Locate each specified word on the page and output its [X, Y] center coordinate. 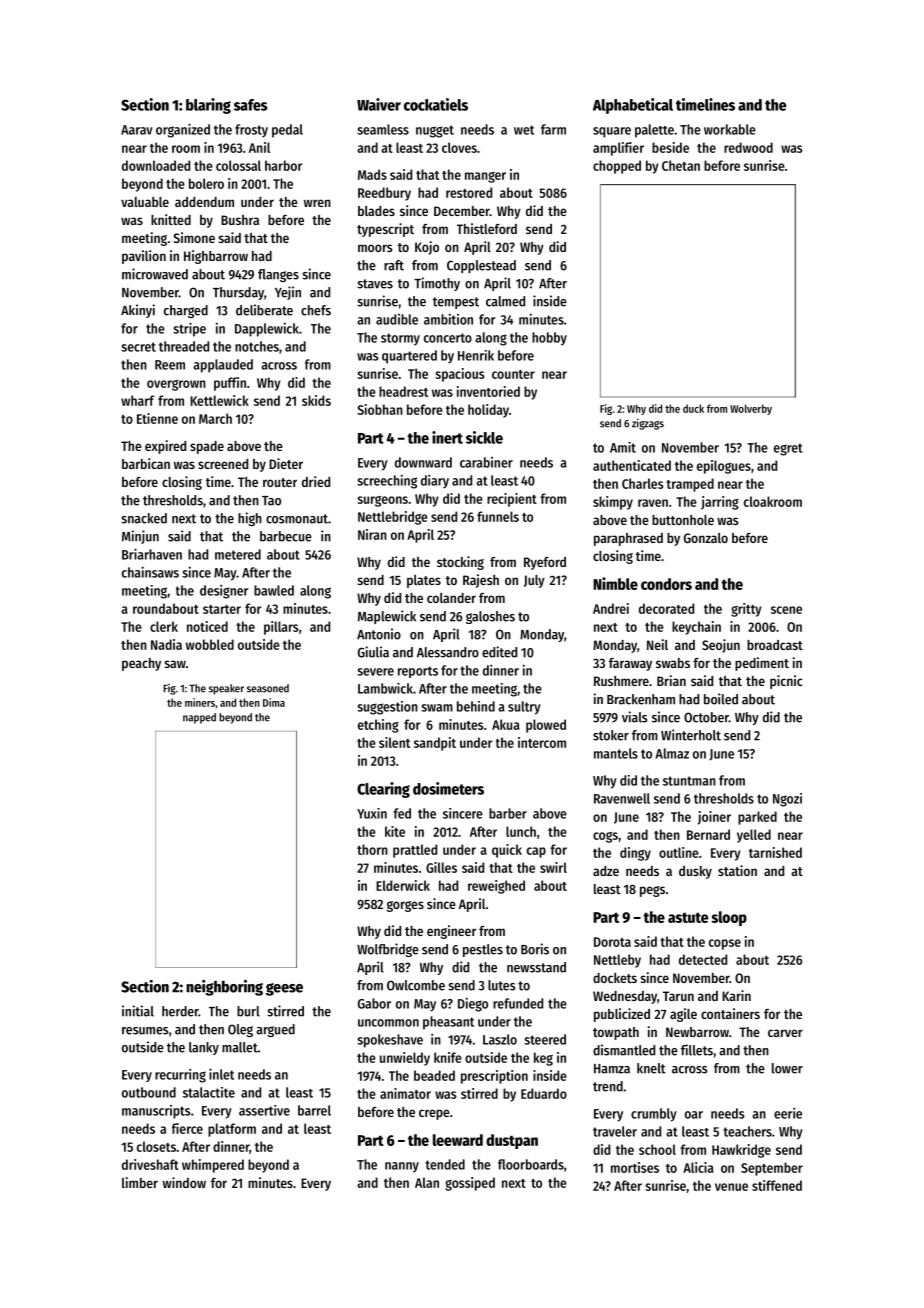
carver [785, 1033]
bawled [274, 590]
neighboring [224, 988]
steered [545, 1039]
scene [786, 610]
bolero [206, 183]
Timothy [437, 284]
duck [693, 408]
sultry [524, 708]
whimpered [213, 1166]
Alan [427, 1182]
